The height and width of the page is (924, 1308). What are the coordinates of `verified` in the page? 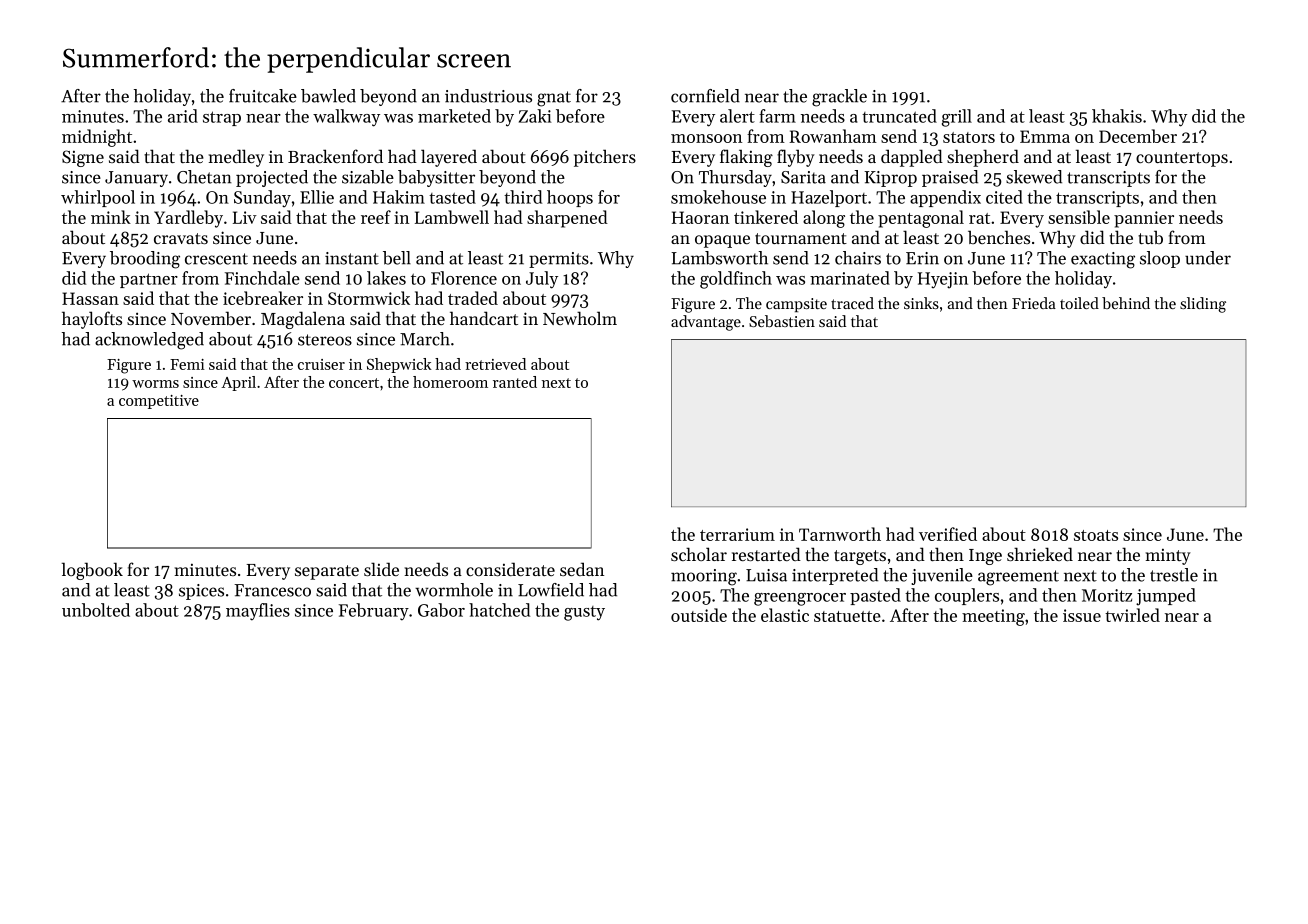 It's located at (948, 534).
